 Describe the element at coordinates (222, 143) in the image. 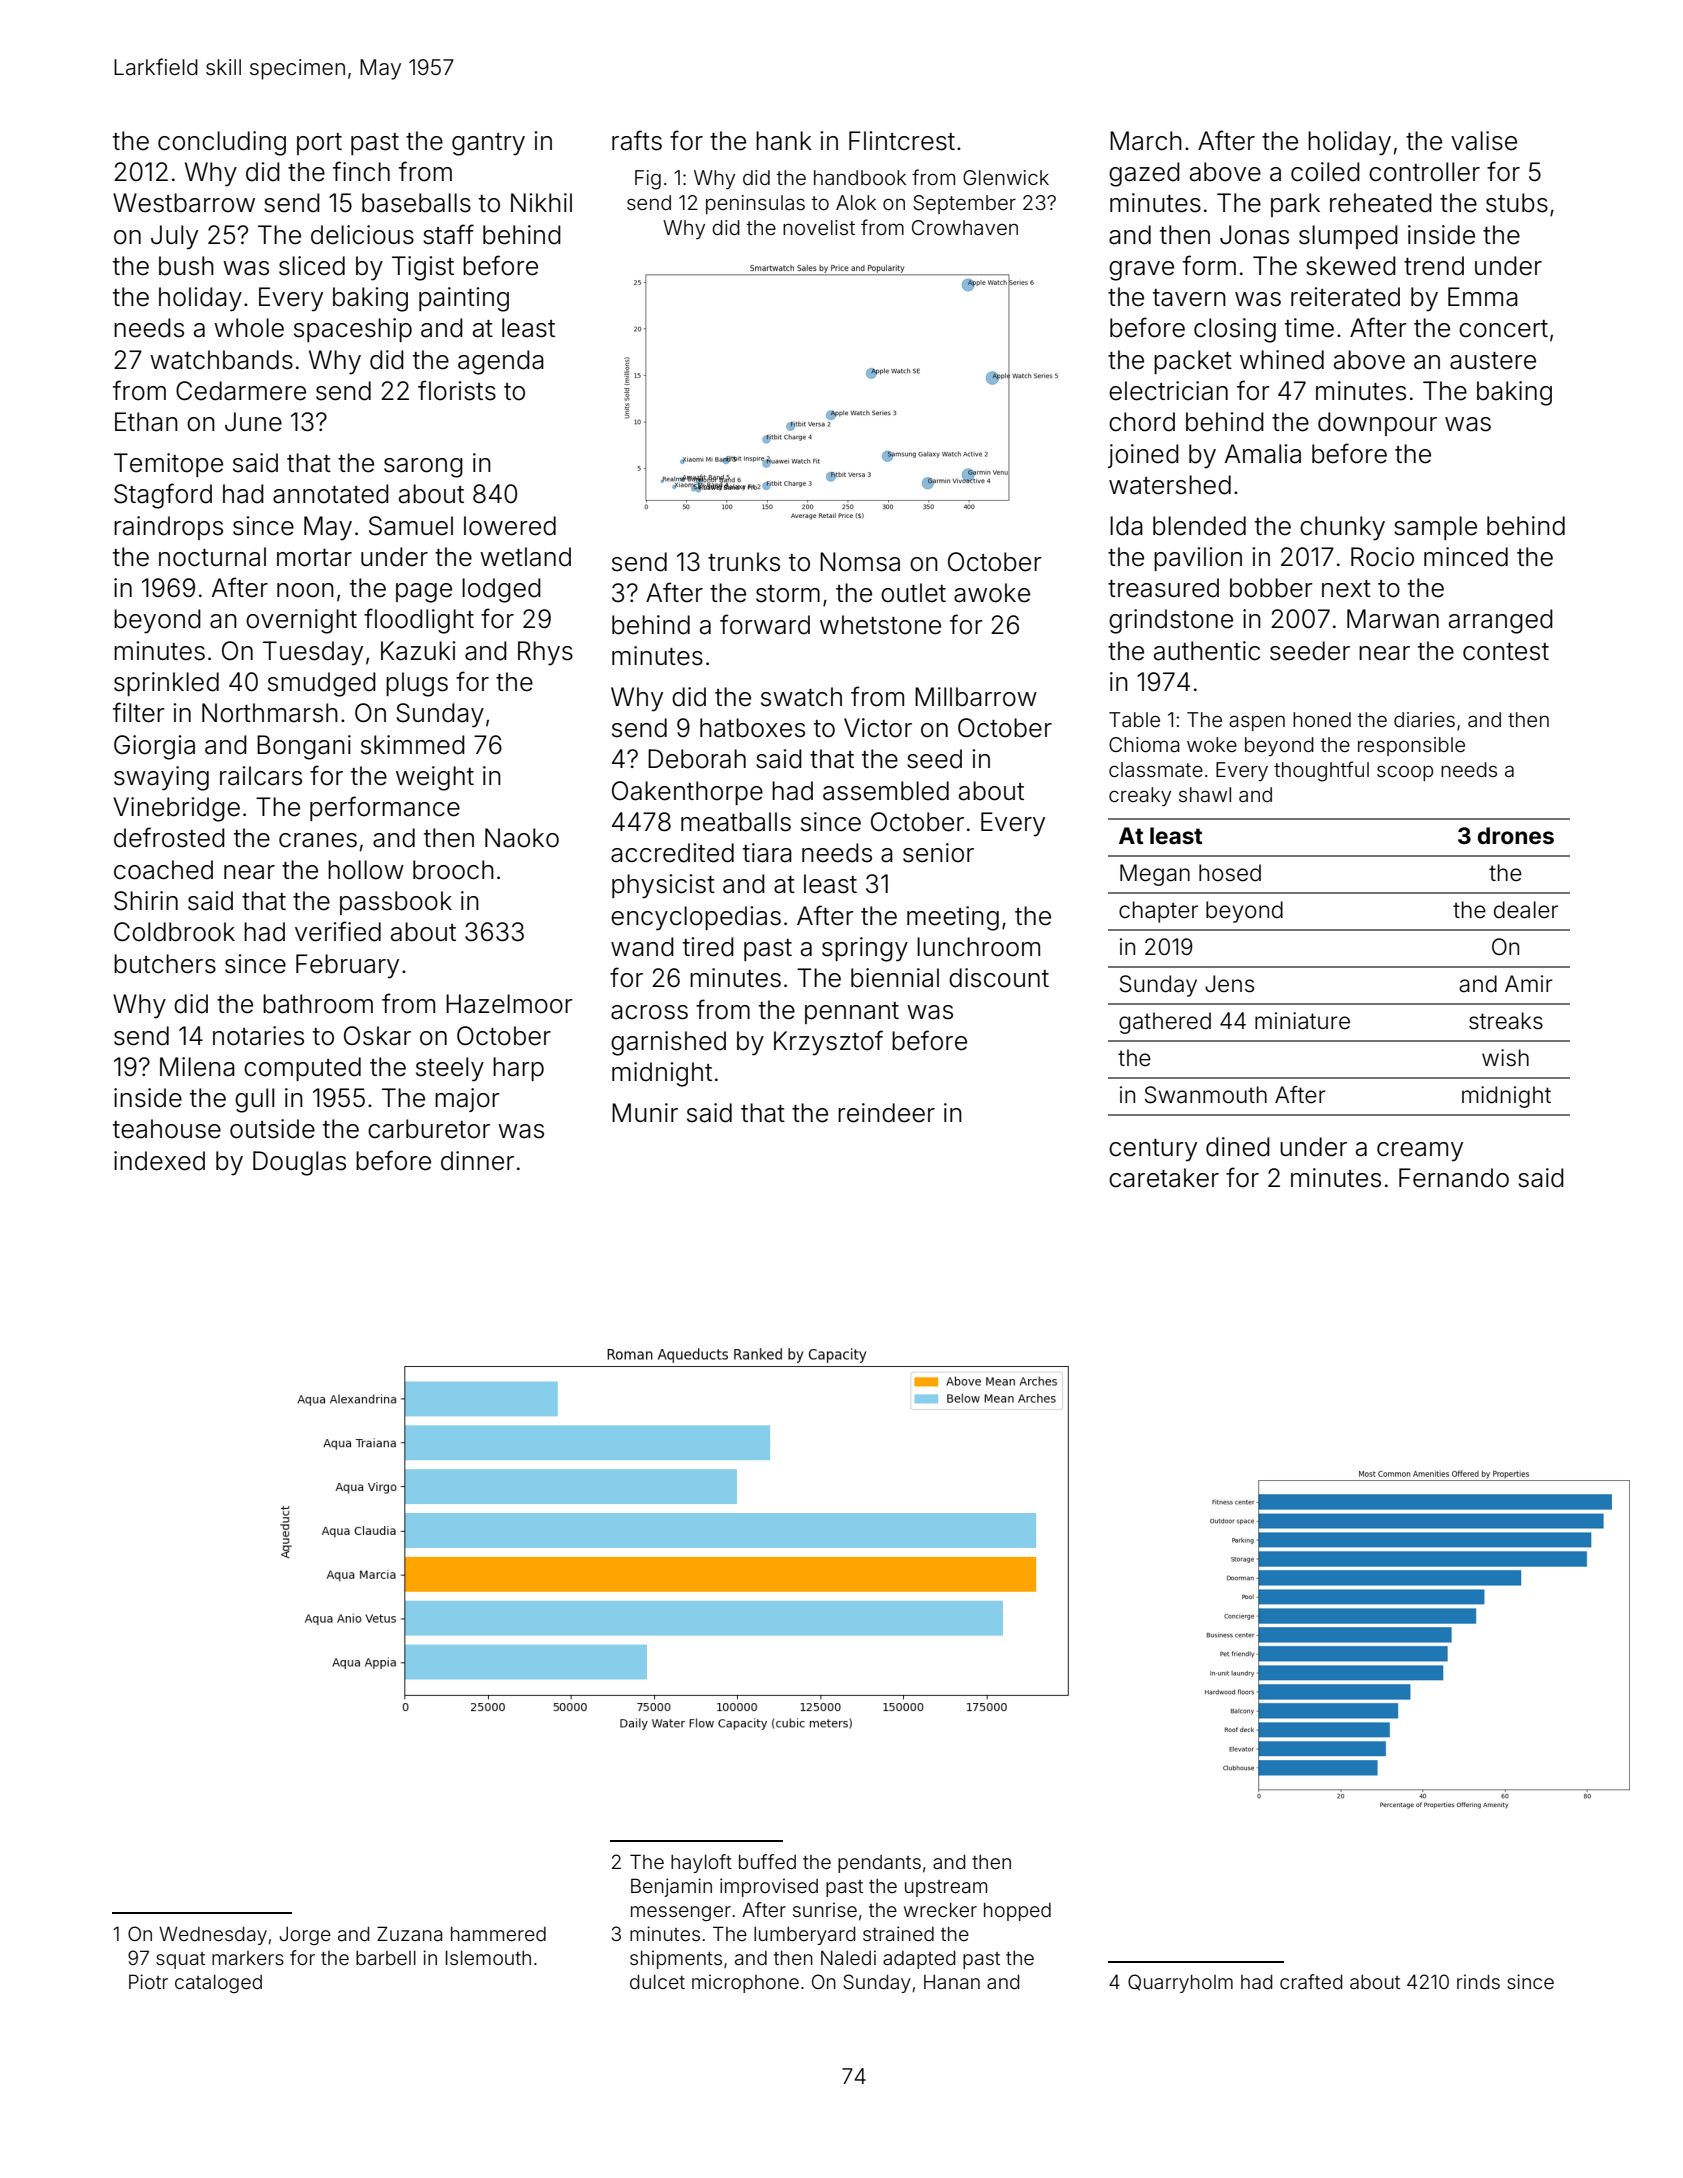

I see `concluding` at that location.
